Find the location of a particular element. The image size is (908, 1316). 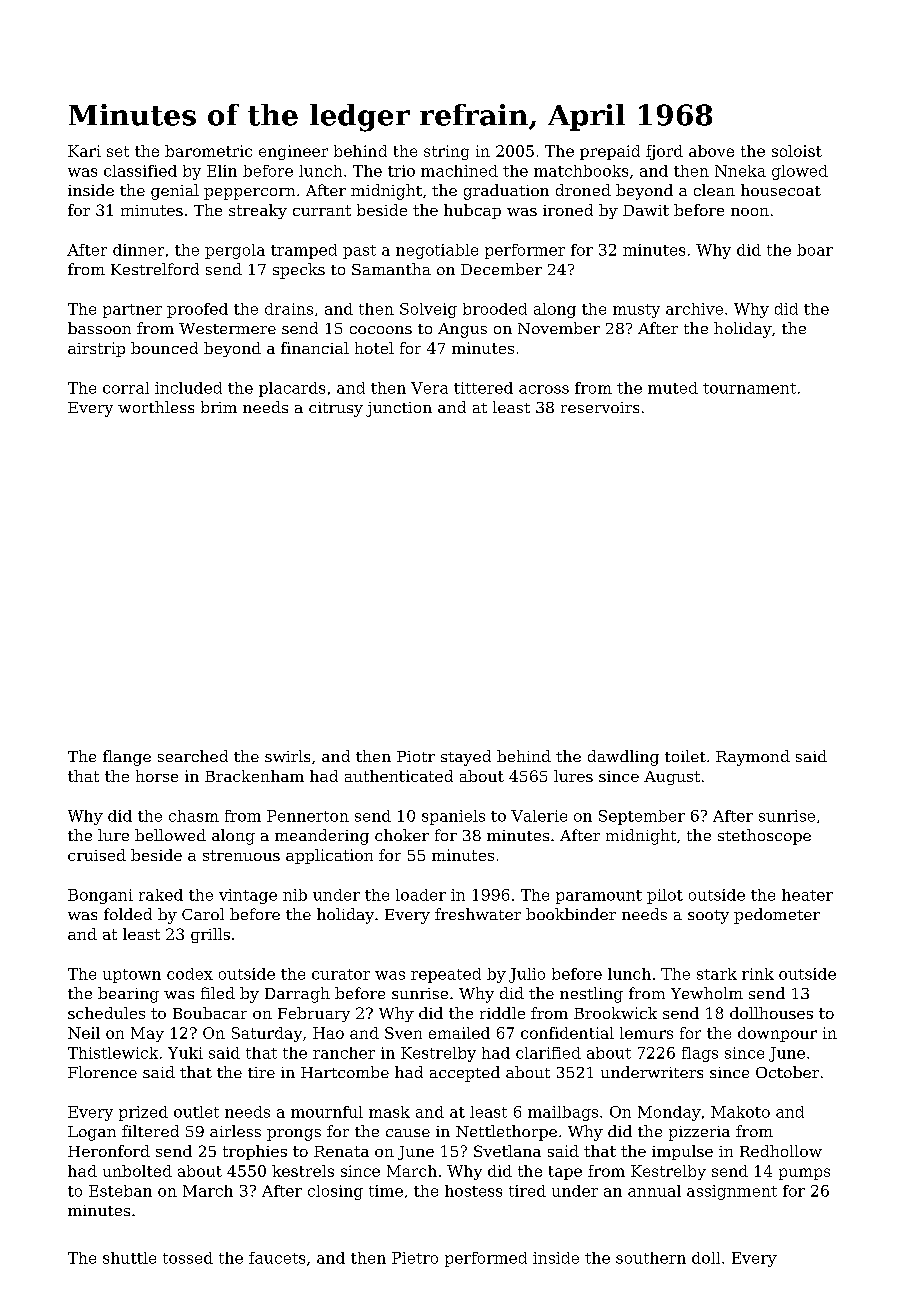

trio is located at coordinates (401, 171).
